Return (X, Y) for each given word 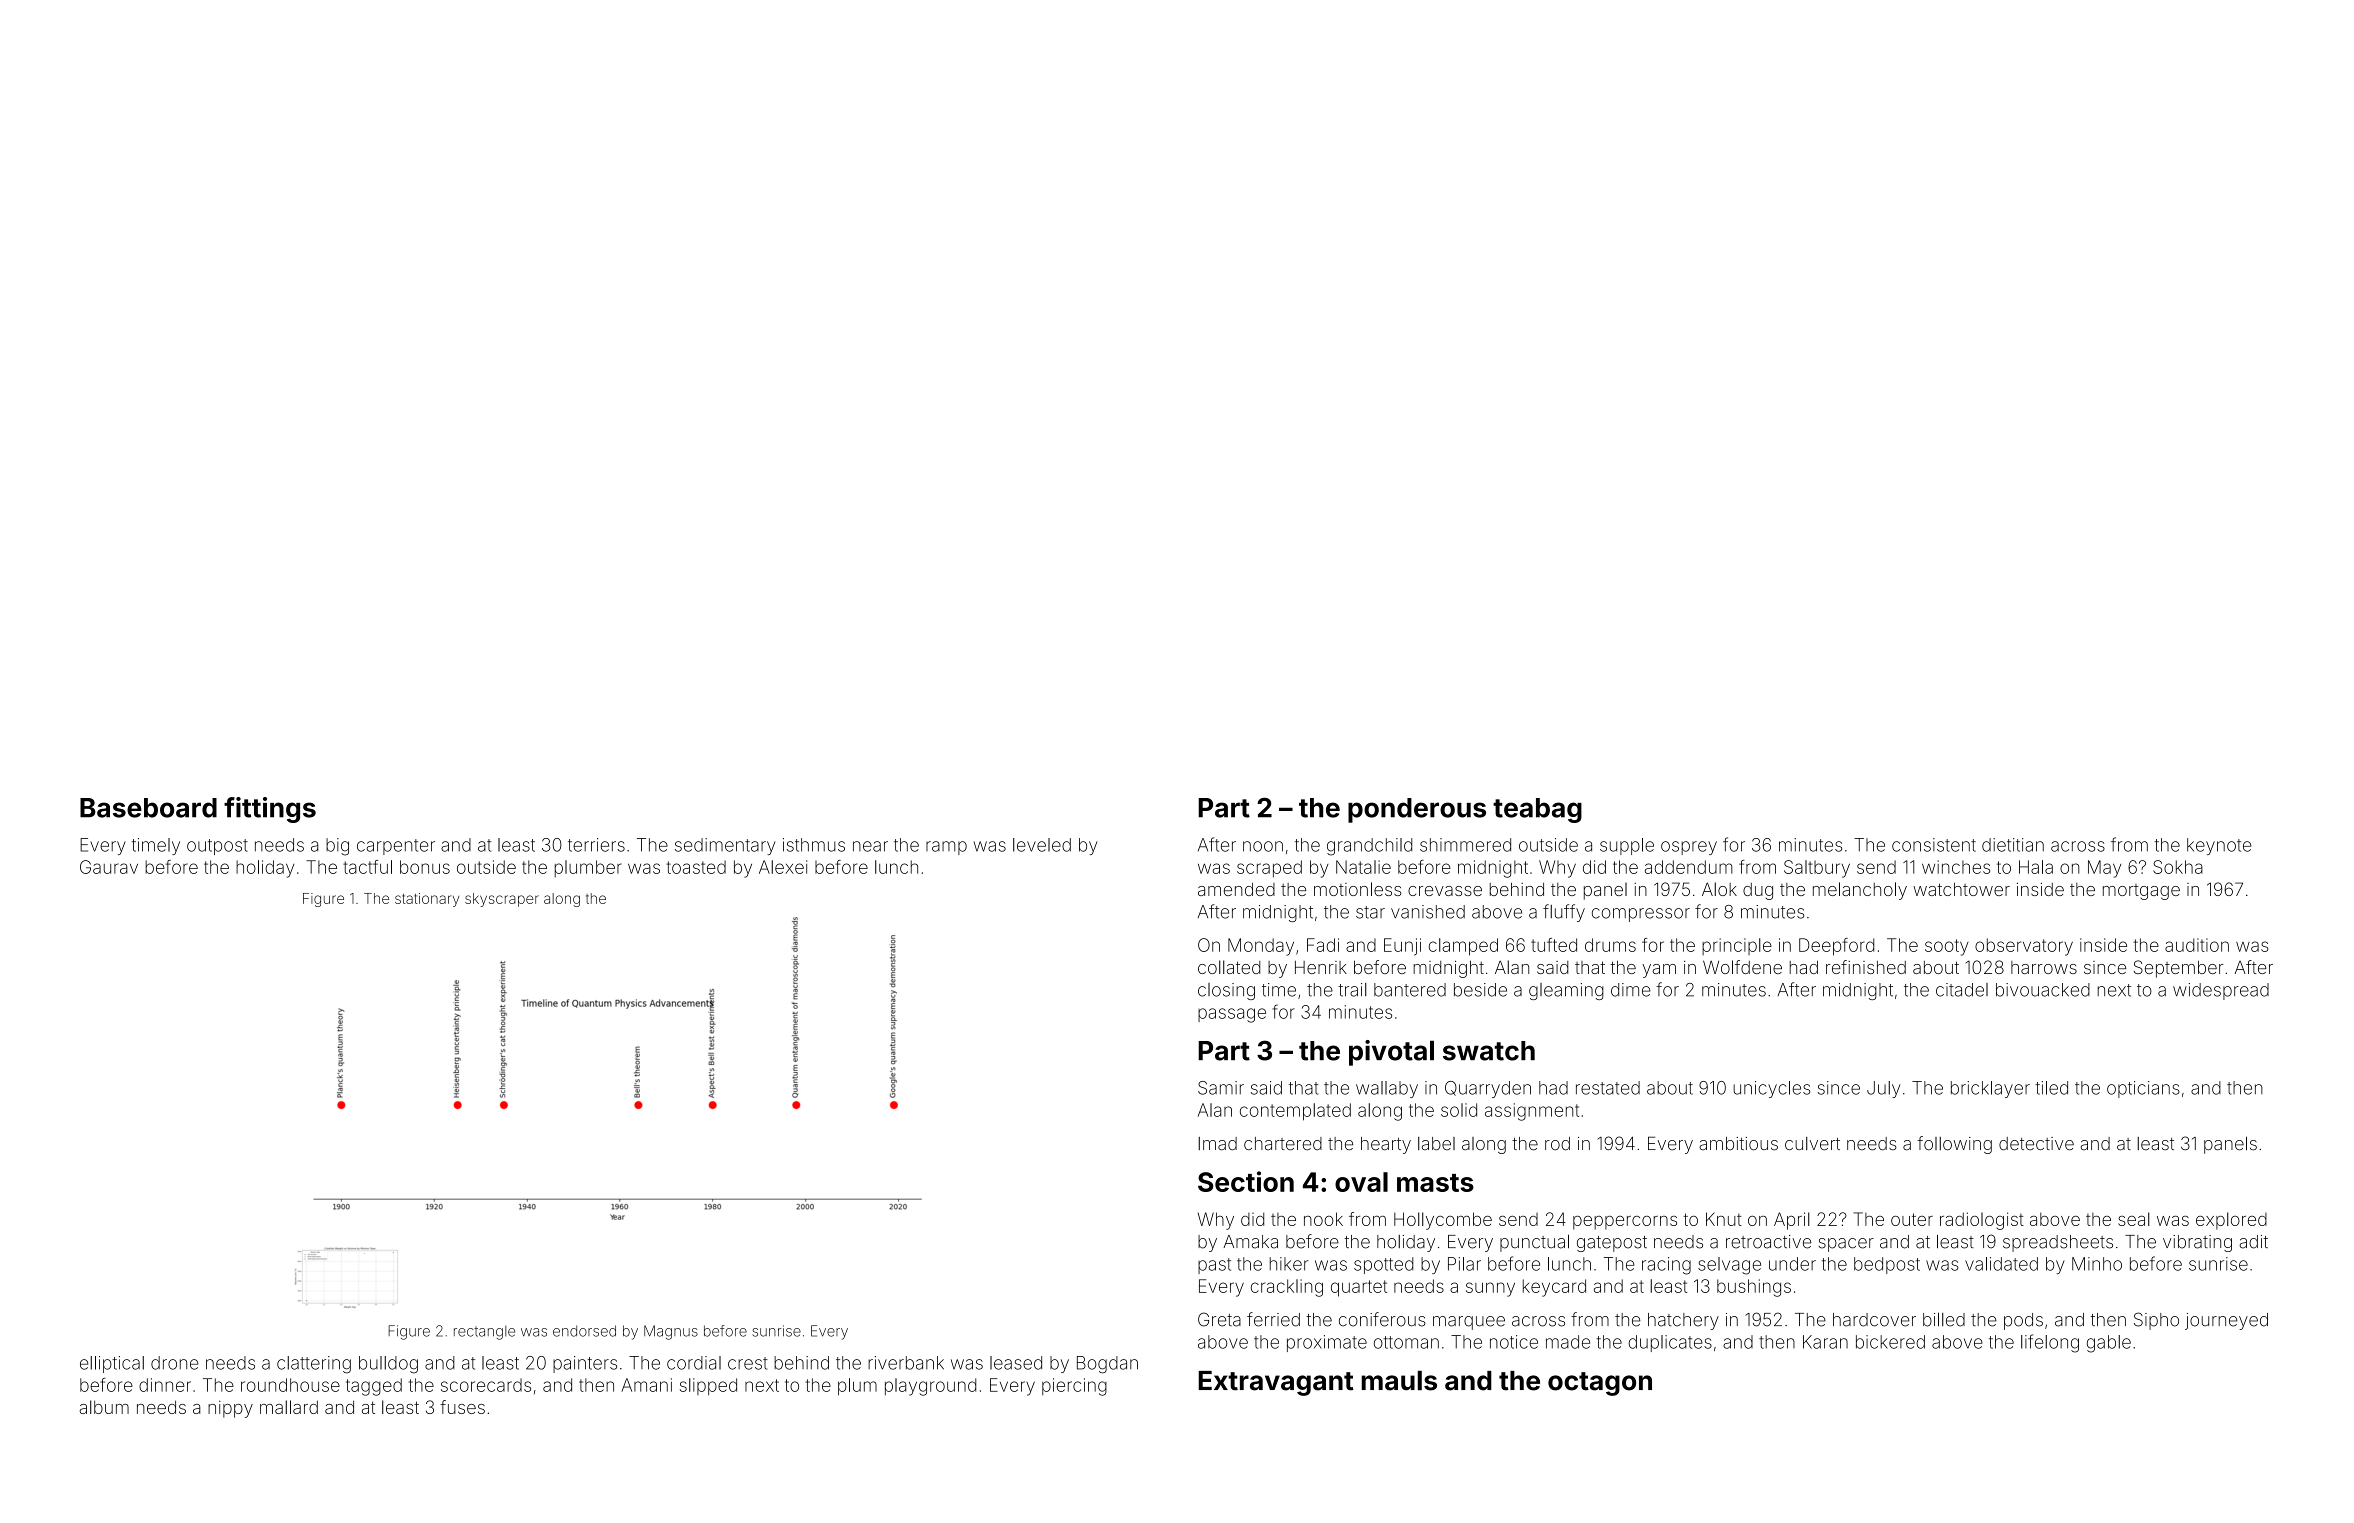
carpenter (396, 847)
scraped (1269, 869)
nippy (230, 1409)
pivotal (1391, 1053)
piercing (1074, 1387)
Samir (1221, 1088)
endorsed (584, 1331)
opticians (2143, 1089)
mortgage (2141, 892)
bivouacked (2043, 990)
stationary (427, 900)
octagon (1600, 1384)
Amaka (1250, 1242)
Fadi (1323, 945)
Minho (2097, 1264)
